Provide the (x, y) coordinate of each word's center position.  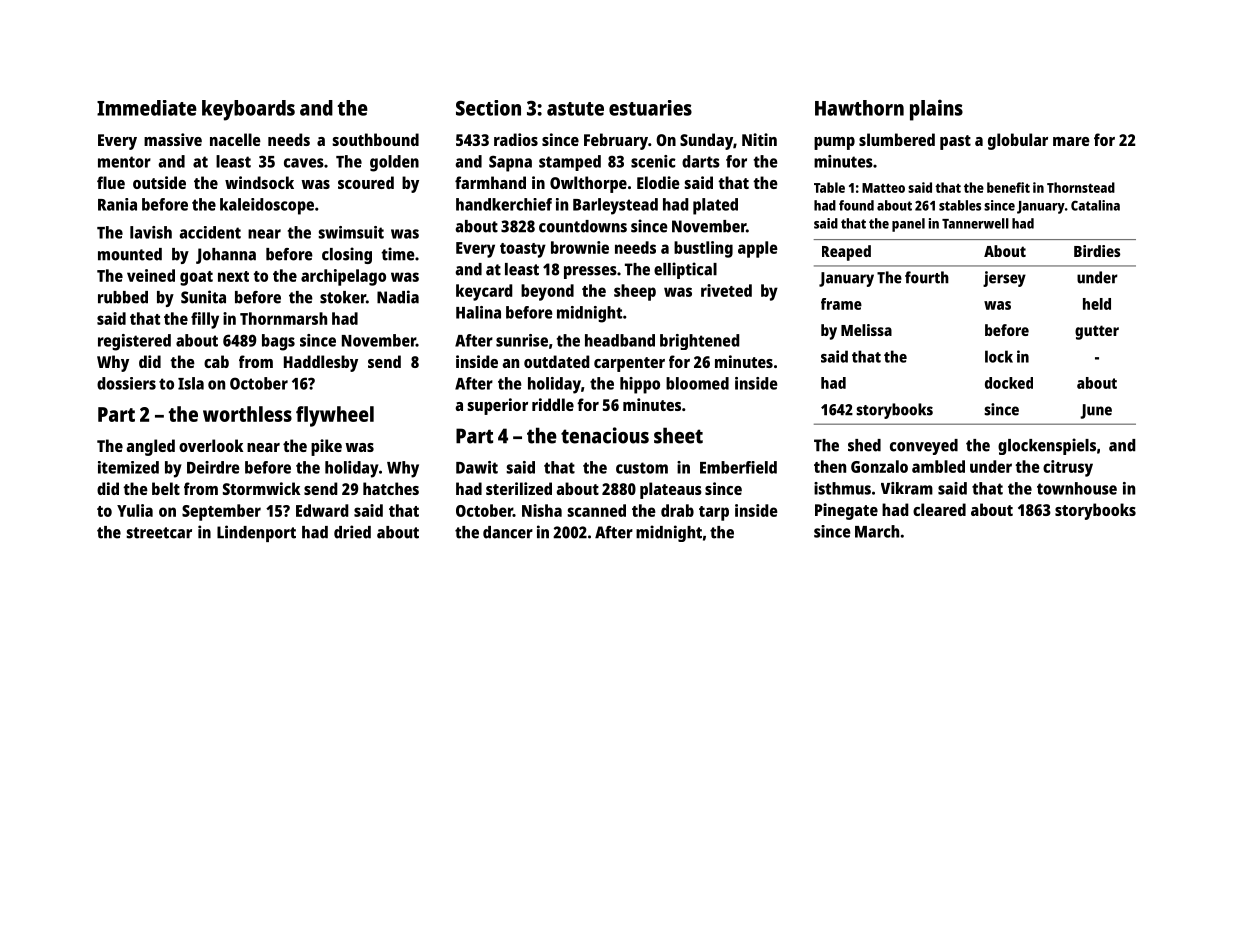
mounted (130, 254)
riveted (726, 290)
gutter (1097, 332)
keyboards (248, 110)
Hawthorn (859, 108)
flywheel (335, 416)
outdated (557, 361)
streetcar (159, 533)
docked (1009, 383)
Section (488, 108)
